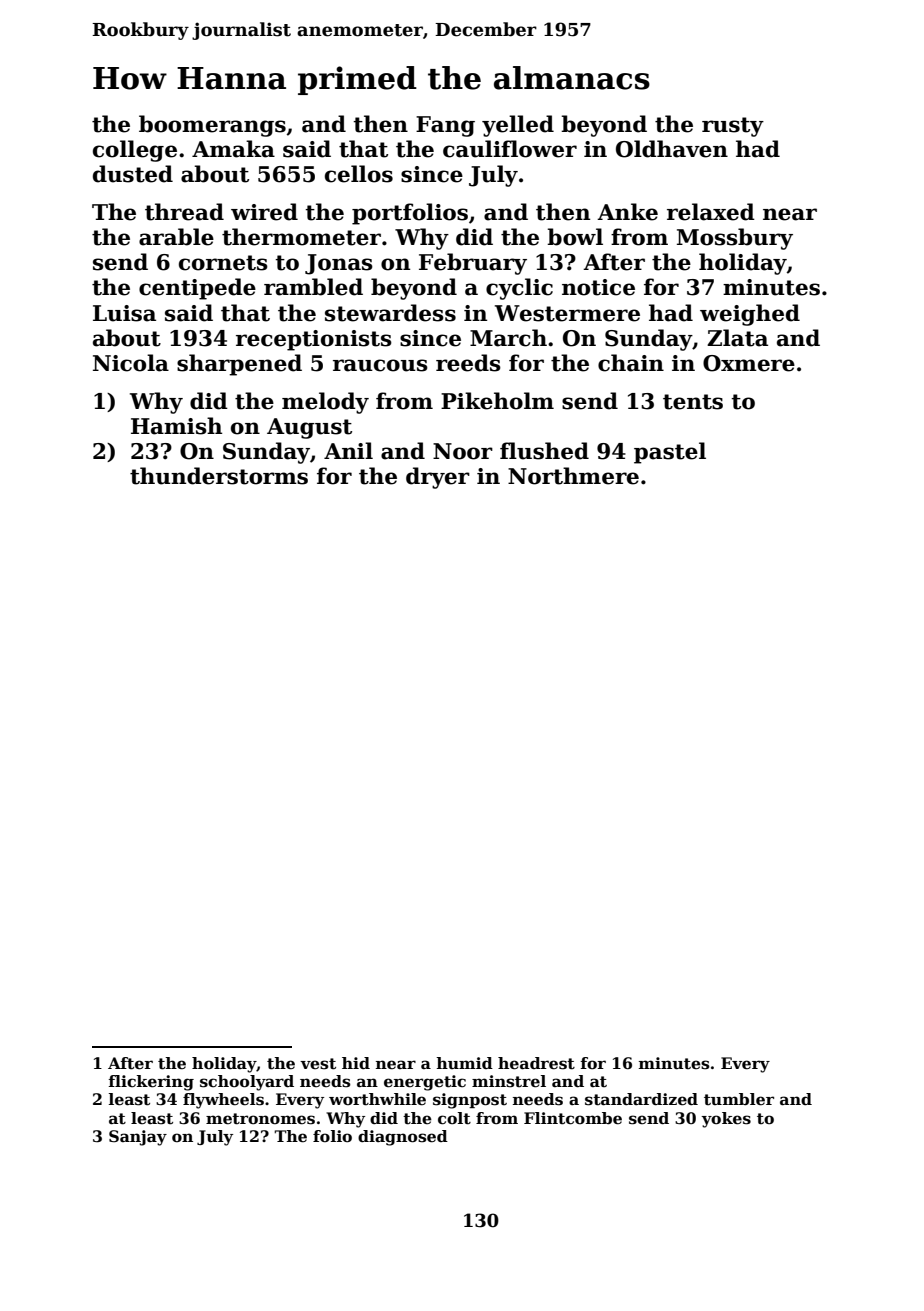  Describe the element at coordinates (733, 127) in the screenshot. I see `rusty` at that location.
